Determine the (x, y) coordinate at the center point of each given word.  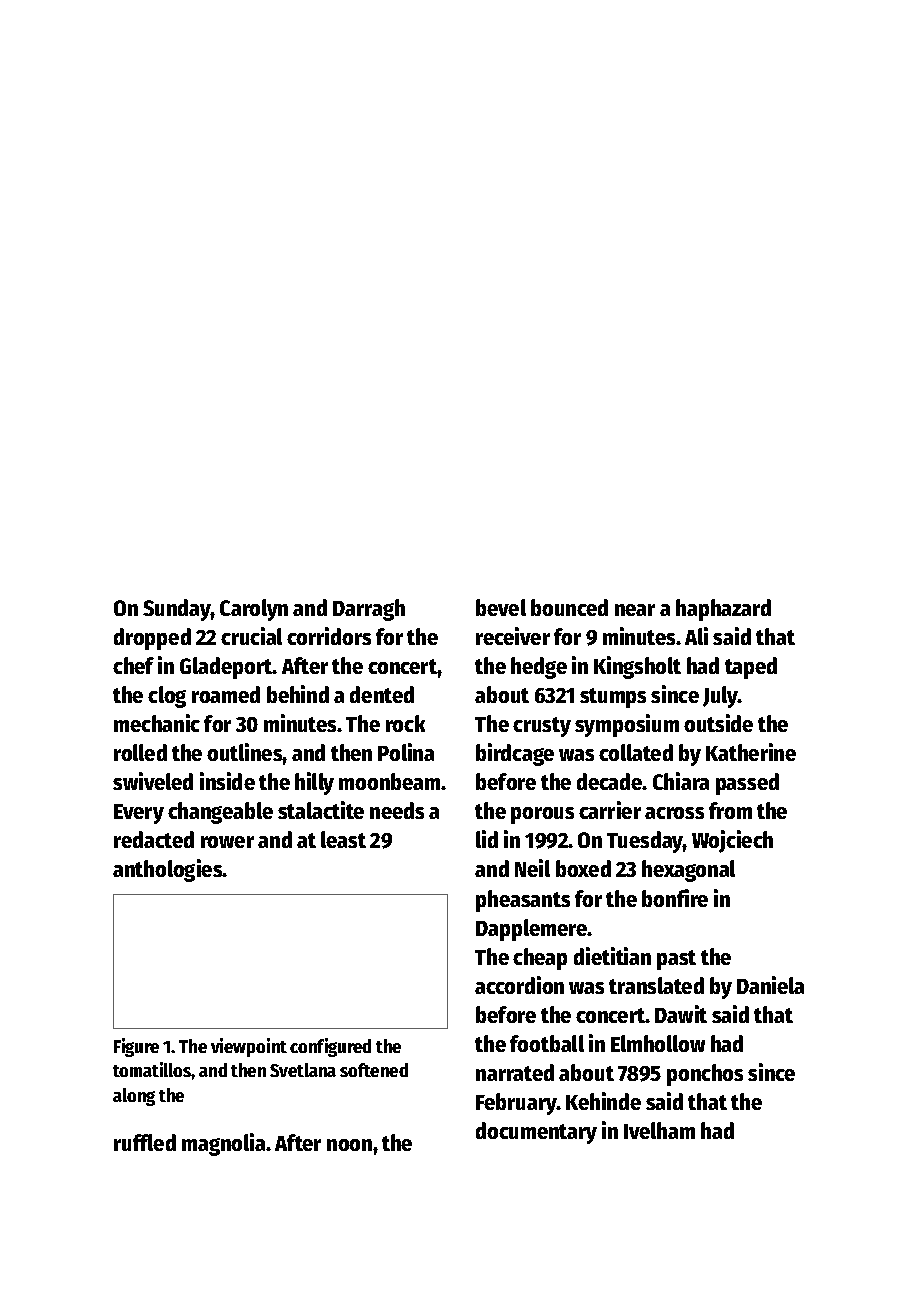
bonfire (675, 898)
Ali (696, 636)
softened (374, 1070)
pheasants (523, 901)
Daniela (770, 985)
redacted (154, 839)
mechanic (157, 723)
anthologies (168, 870)
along (134, 1097)
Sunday (177, 610)
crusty (542, 727)
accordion (519, 985)
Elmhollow (658, 1043)
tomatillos (152, 1069)
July (720, 697)
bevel (501, 607)
